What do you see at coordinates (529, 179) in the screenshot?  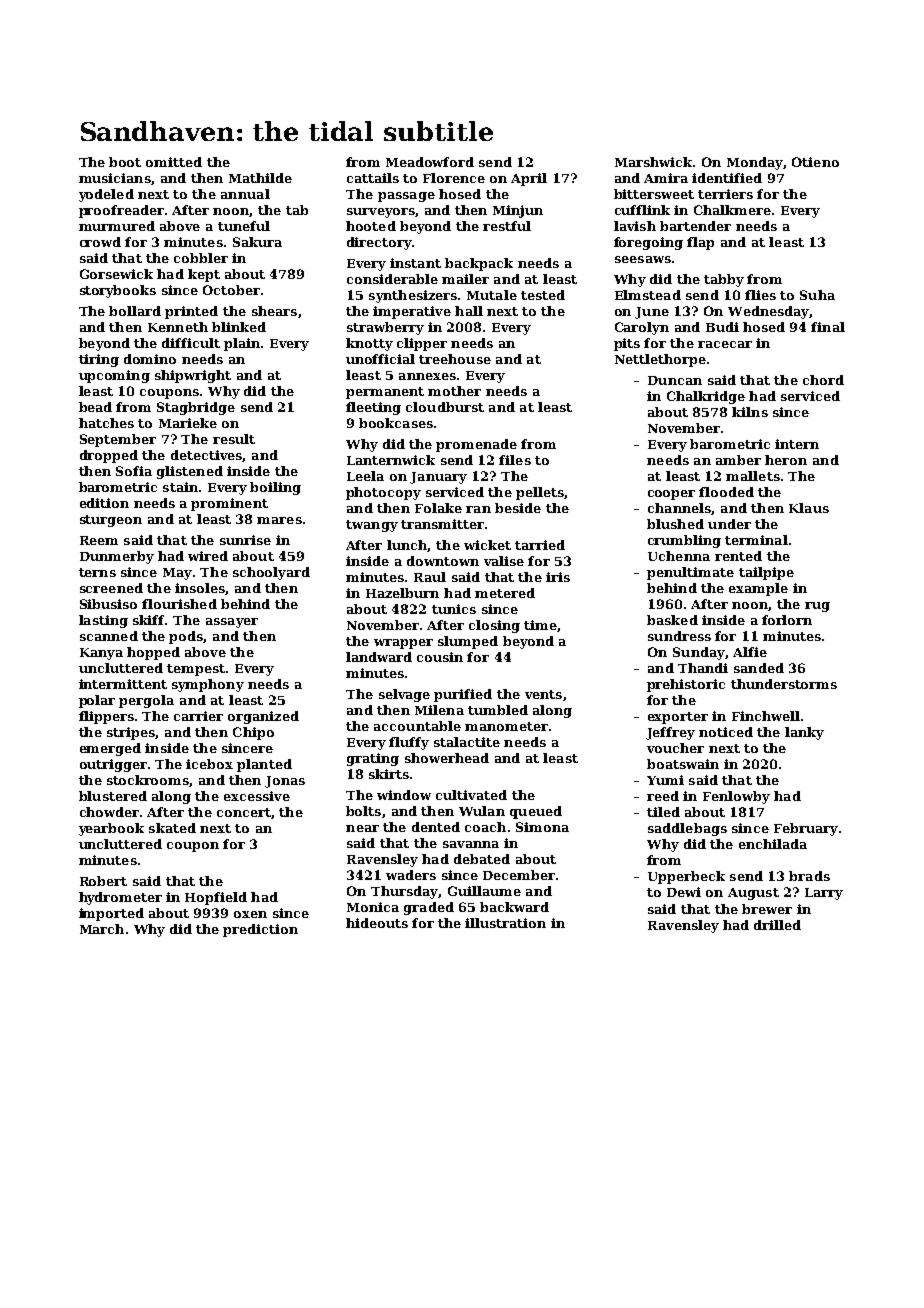 I see `April` at bounding box center [529, 179].
